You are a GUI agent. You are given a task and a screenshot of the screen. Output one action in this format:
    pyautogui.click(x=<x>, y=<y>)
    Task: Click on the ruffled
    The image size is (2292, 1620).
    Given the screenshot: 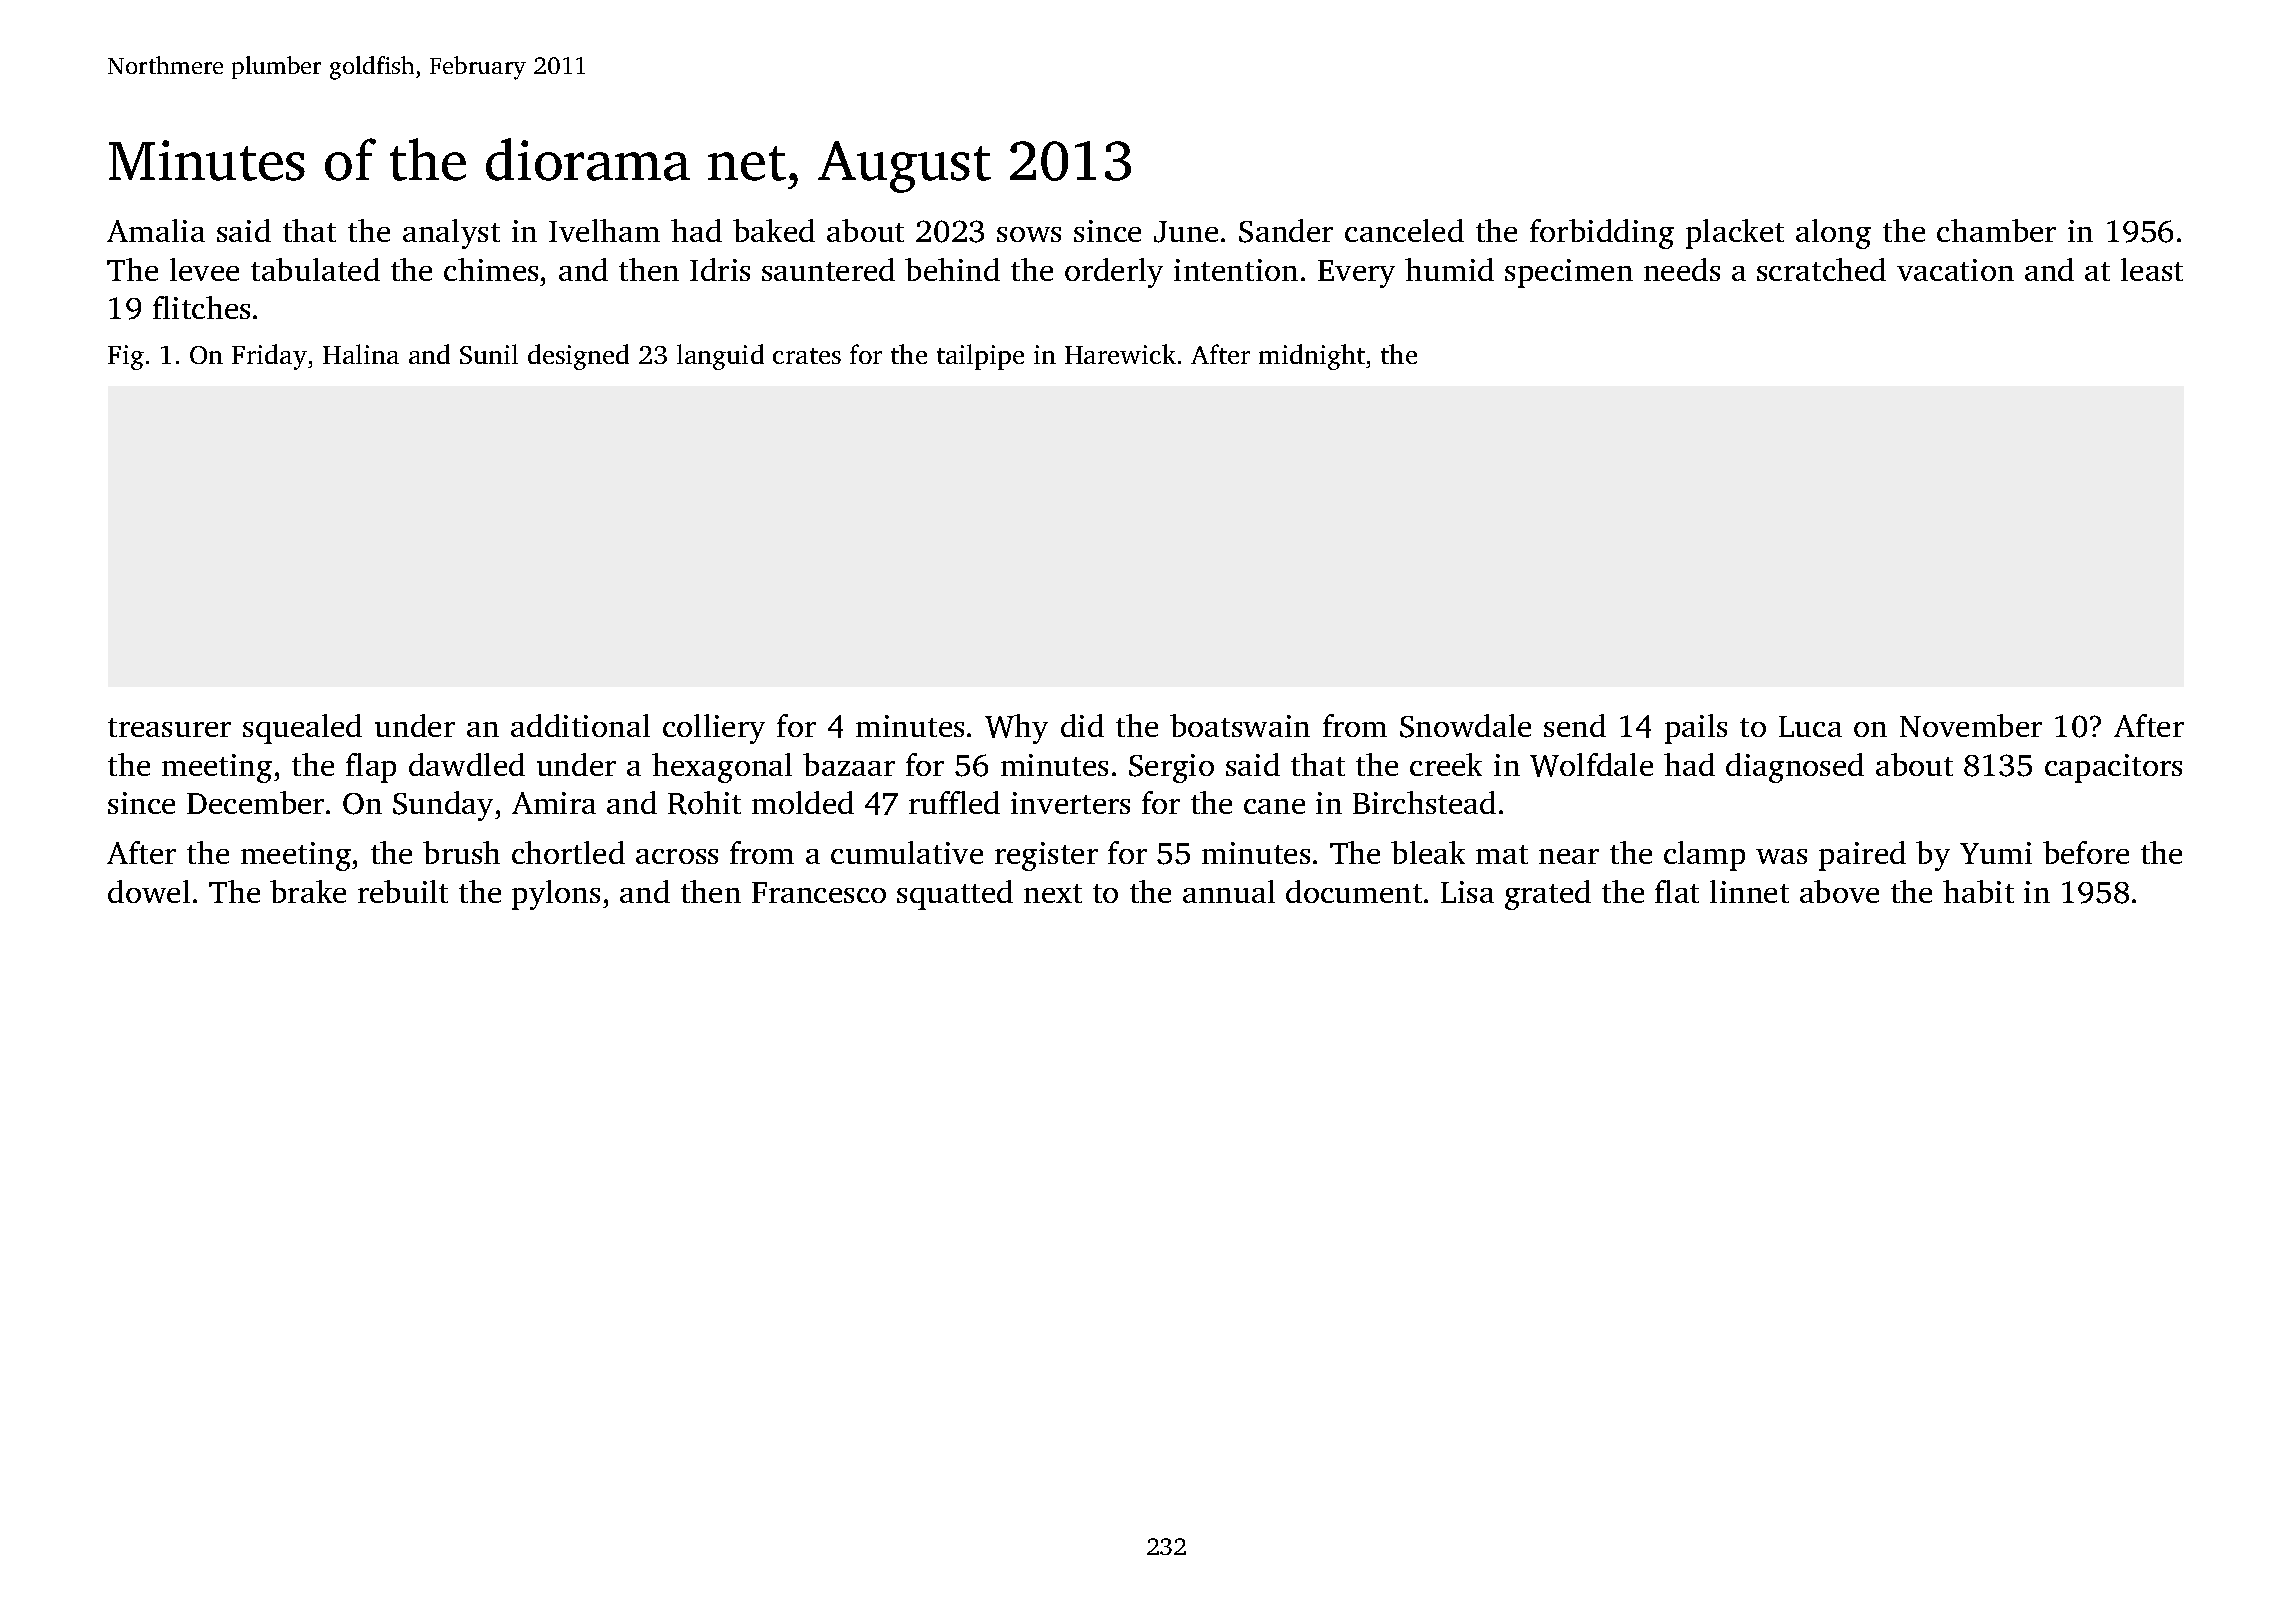 What is the action you would take?
    pyautogui.click(x=954, y=802)
